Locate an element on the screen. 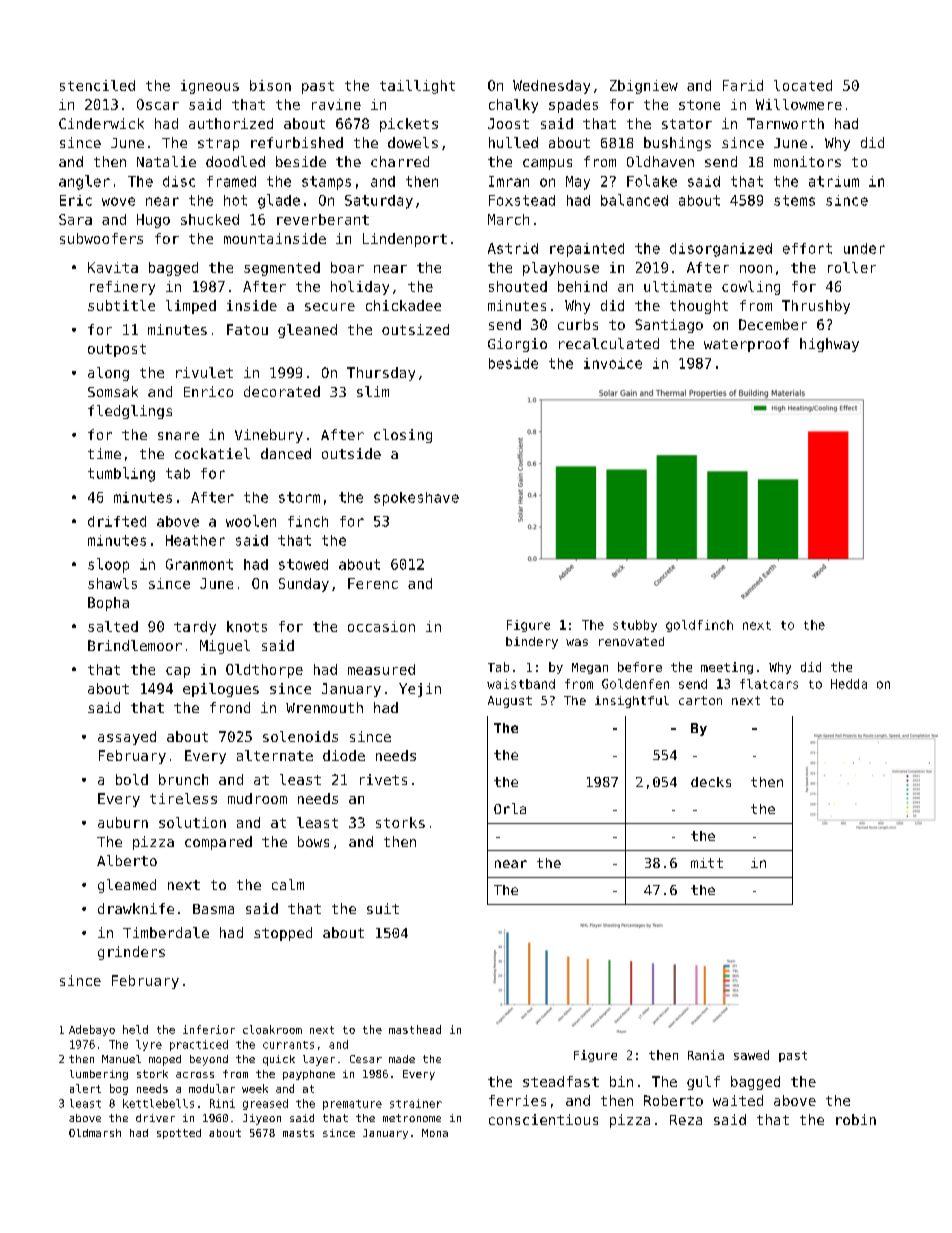 This screenshot has width=952, height=1233. igneous is located at coordinates (210, 87).
